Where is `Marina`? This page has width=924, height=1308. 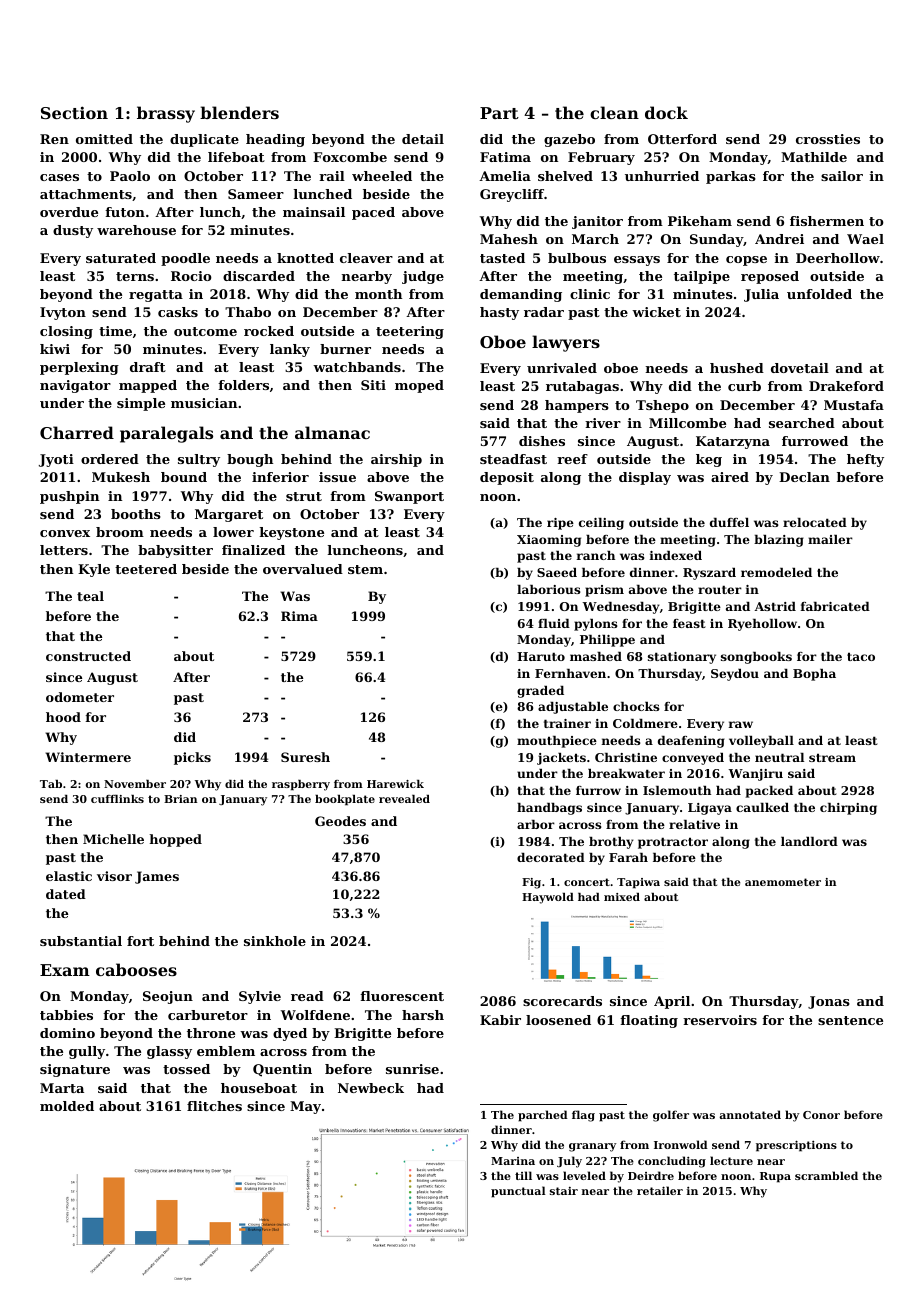
Marina is located at coordinates (513, 1161).
